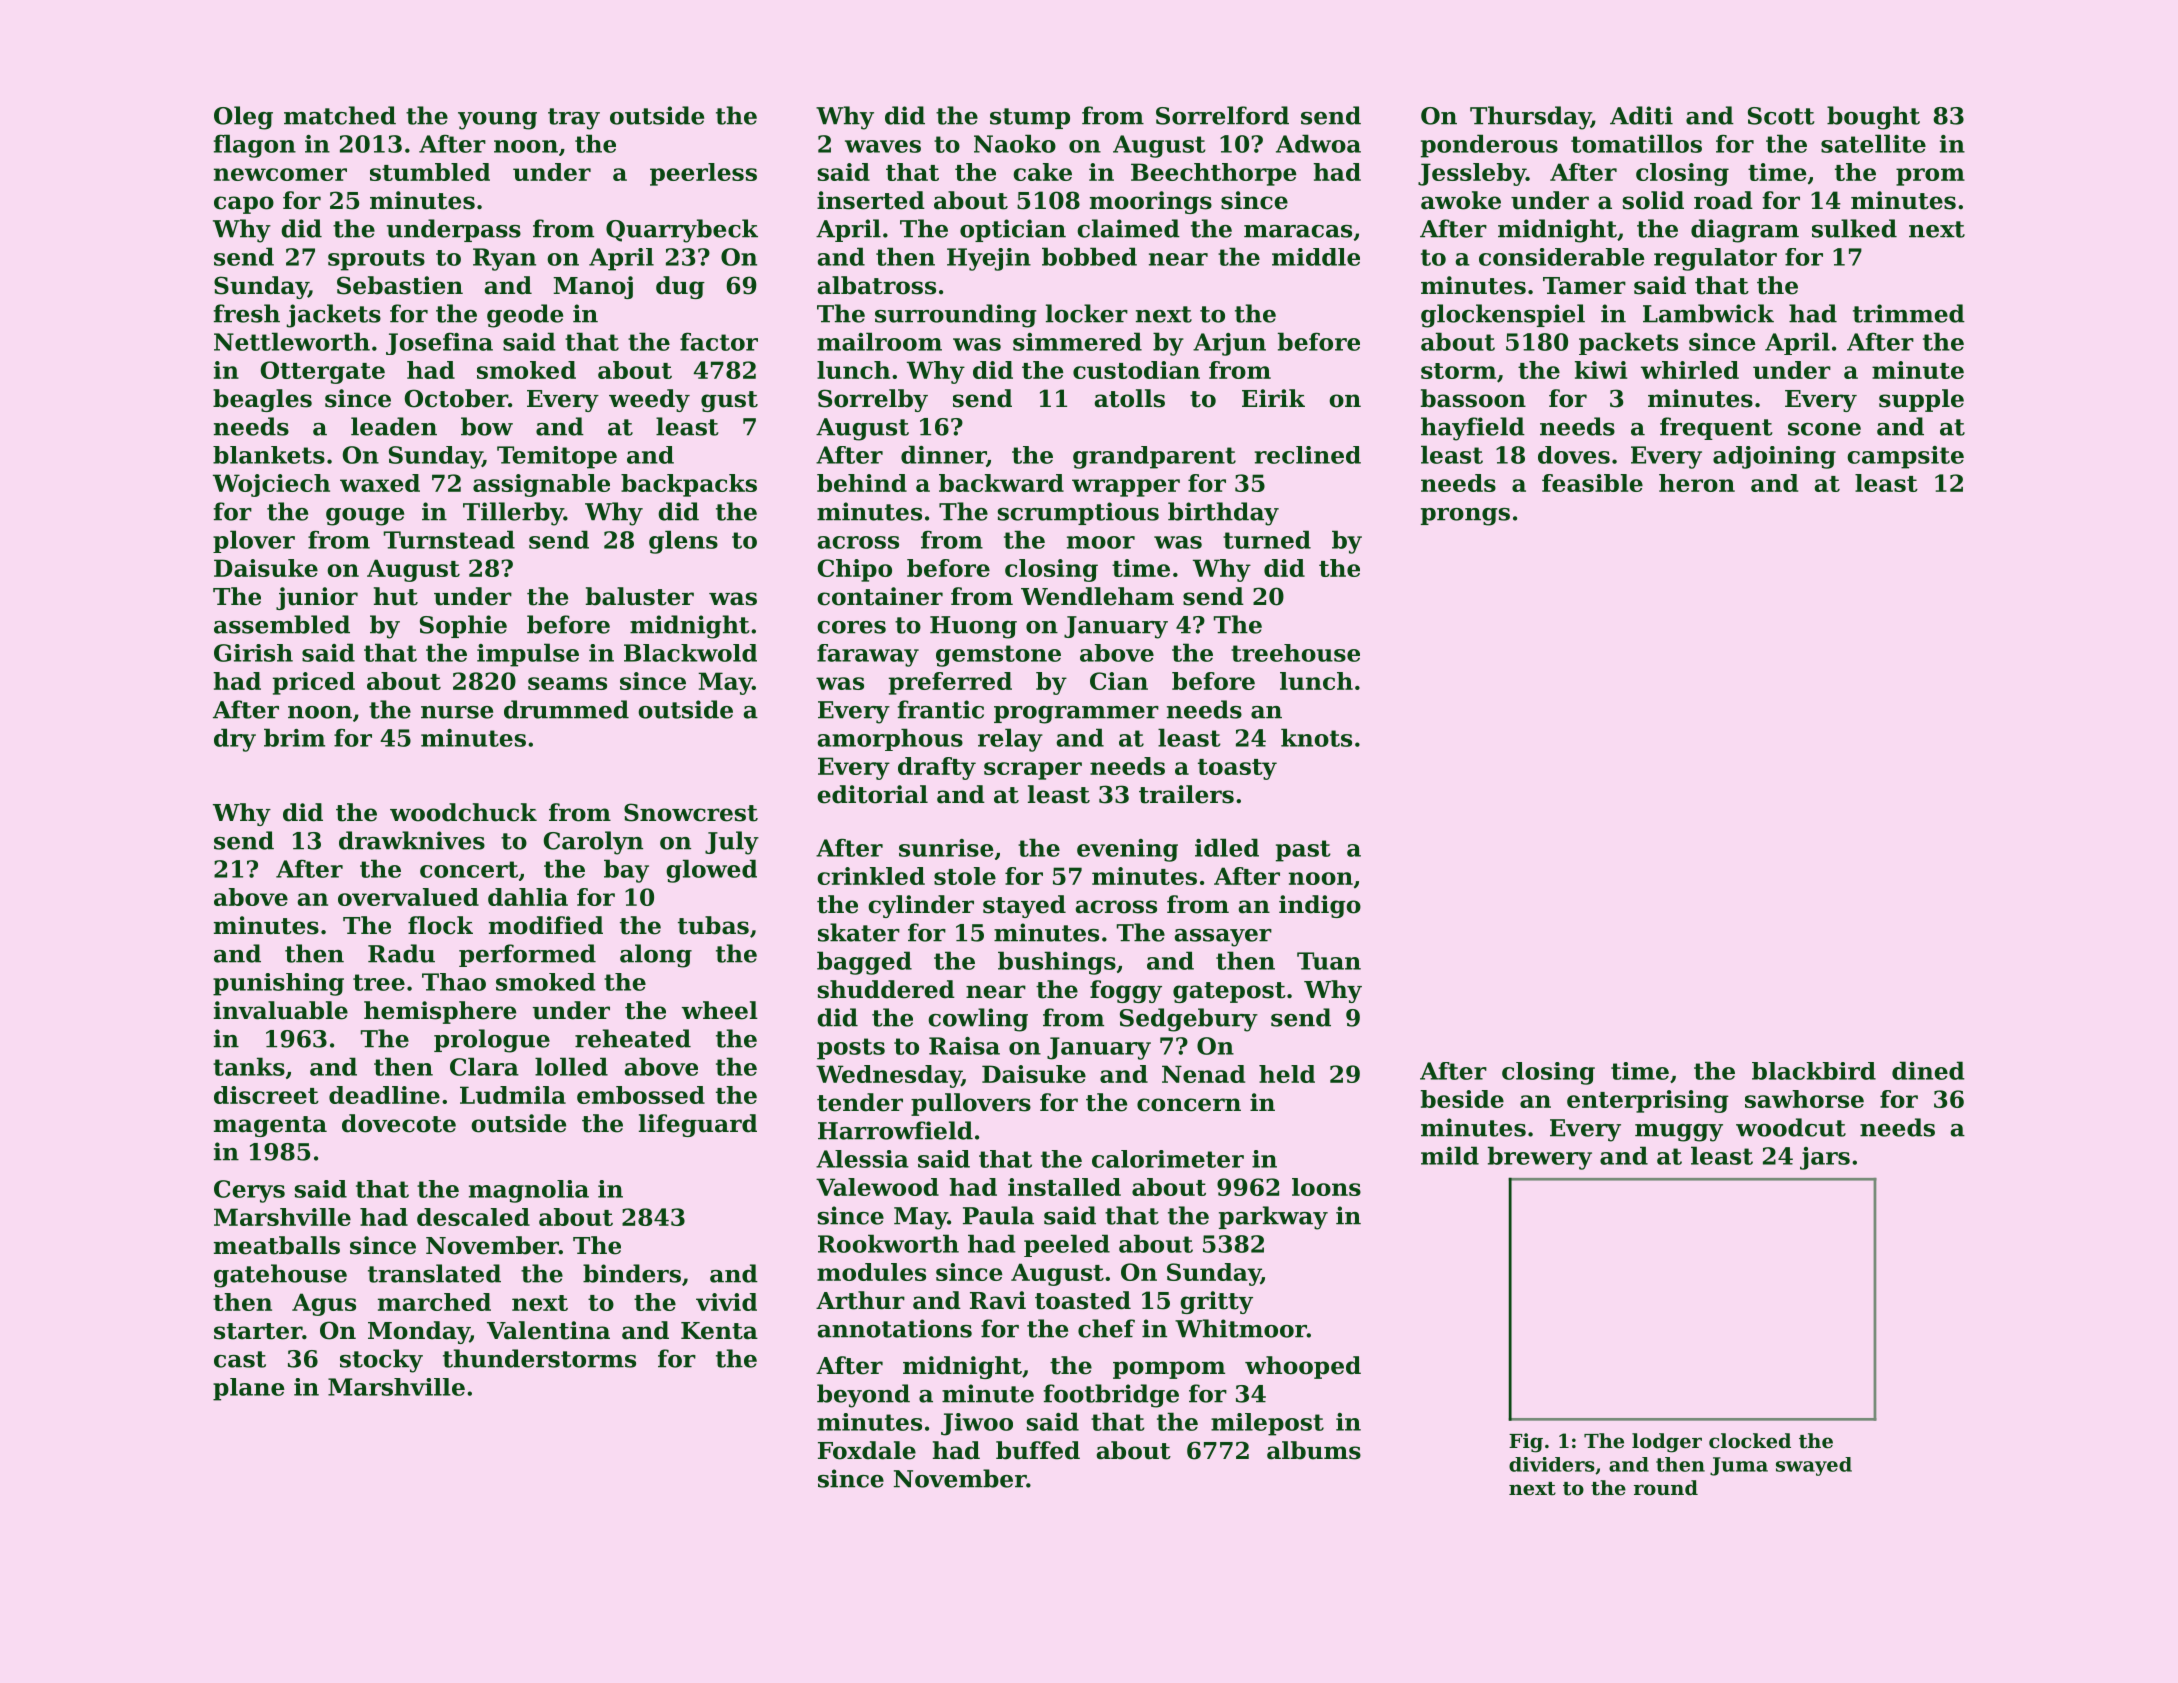 The width and height of the document is (2178, 1683). Describe the element at coordinates (946, 848) in the document. I see `sunrise` at that location.
